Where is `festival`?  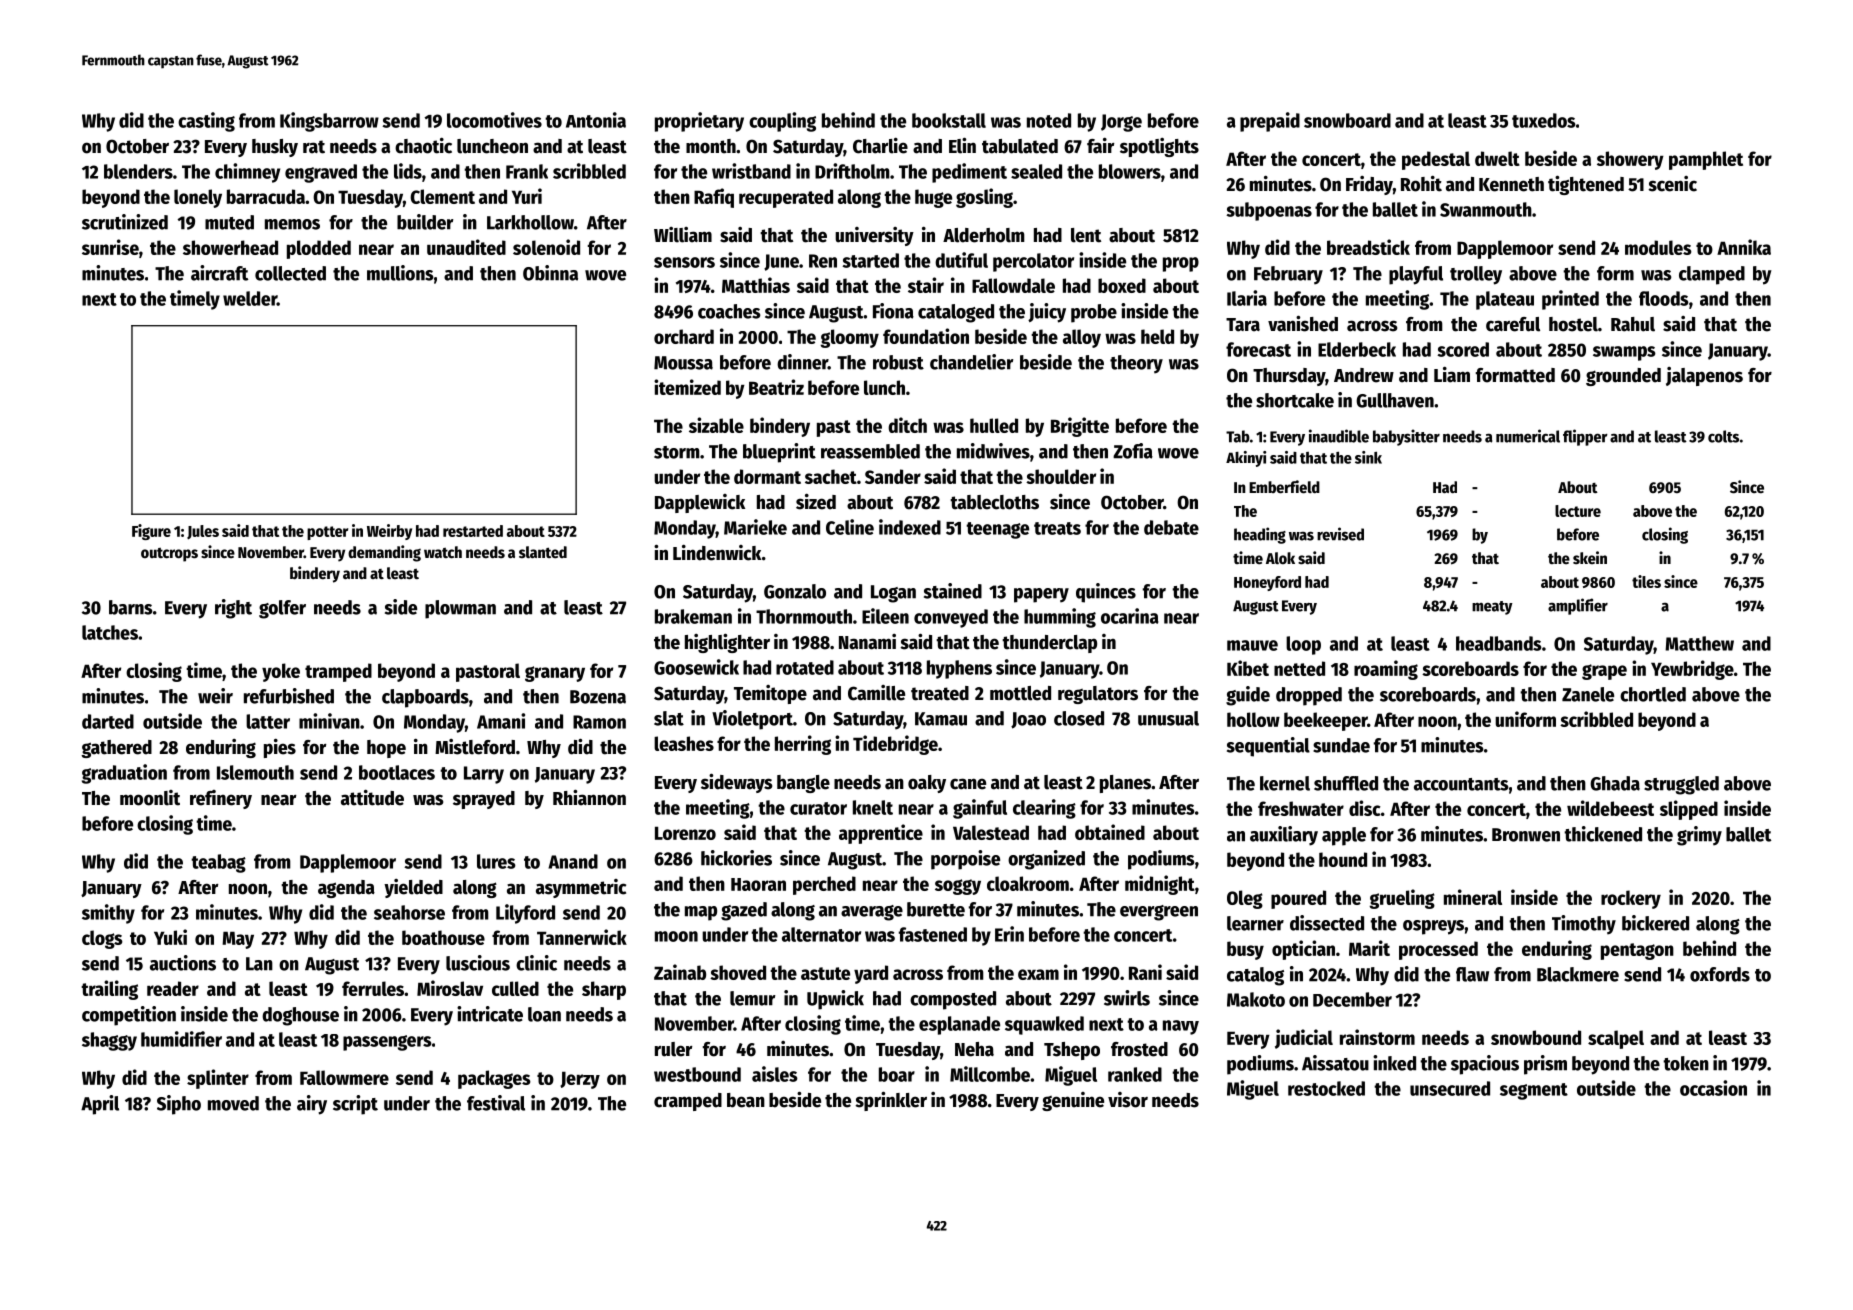
festival is located at coordinates (496, 1103).
